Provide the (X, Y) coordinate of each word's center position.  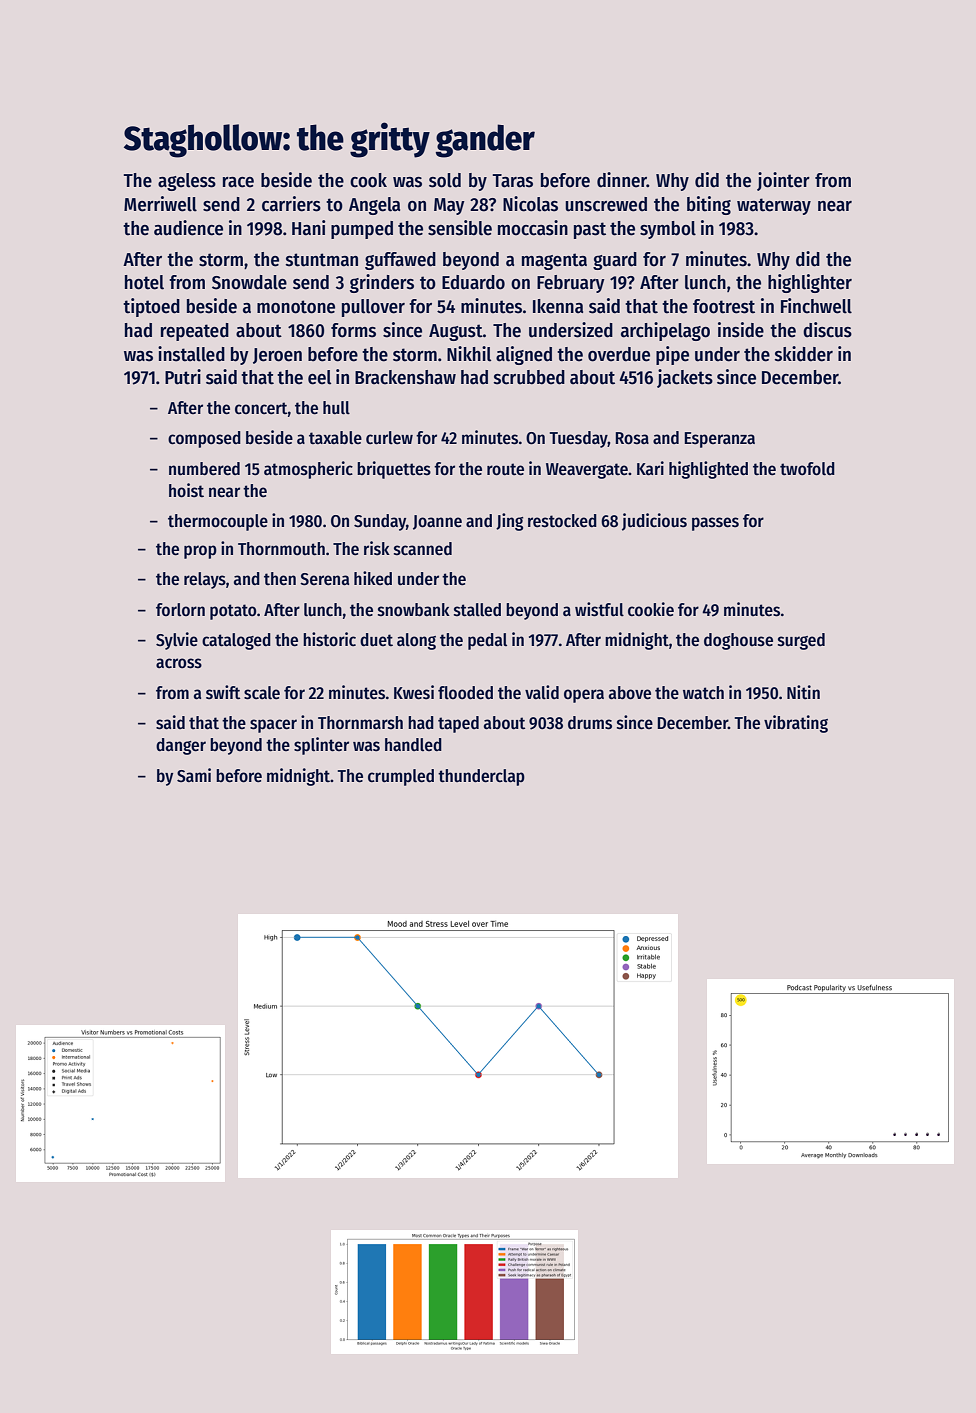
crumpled (401, 777)
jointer (783, 181)
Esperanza (720, 440)
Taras (513, 181)
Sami (194, 775)
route (505, 469)
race (238, 182)
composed (204, 439)
